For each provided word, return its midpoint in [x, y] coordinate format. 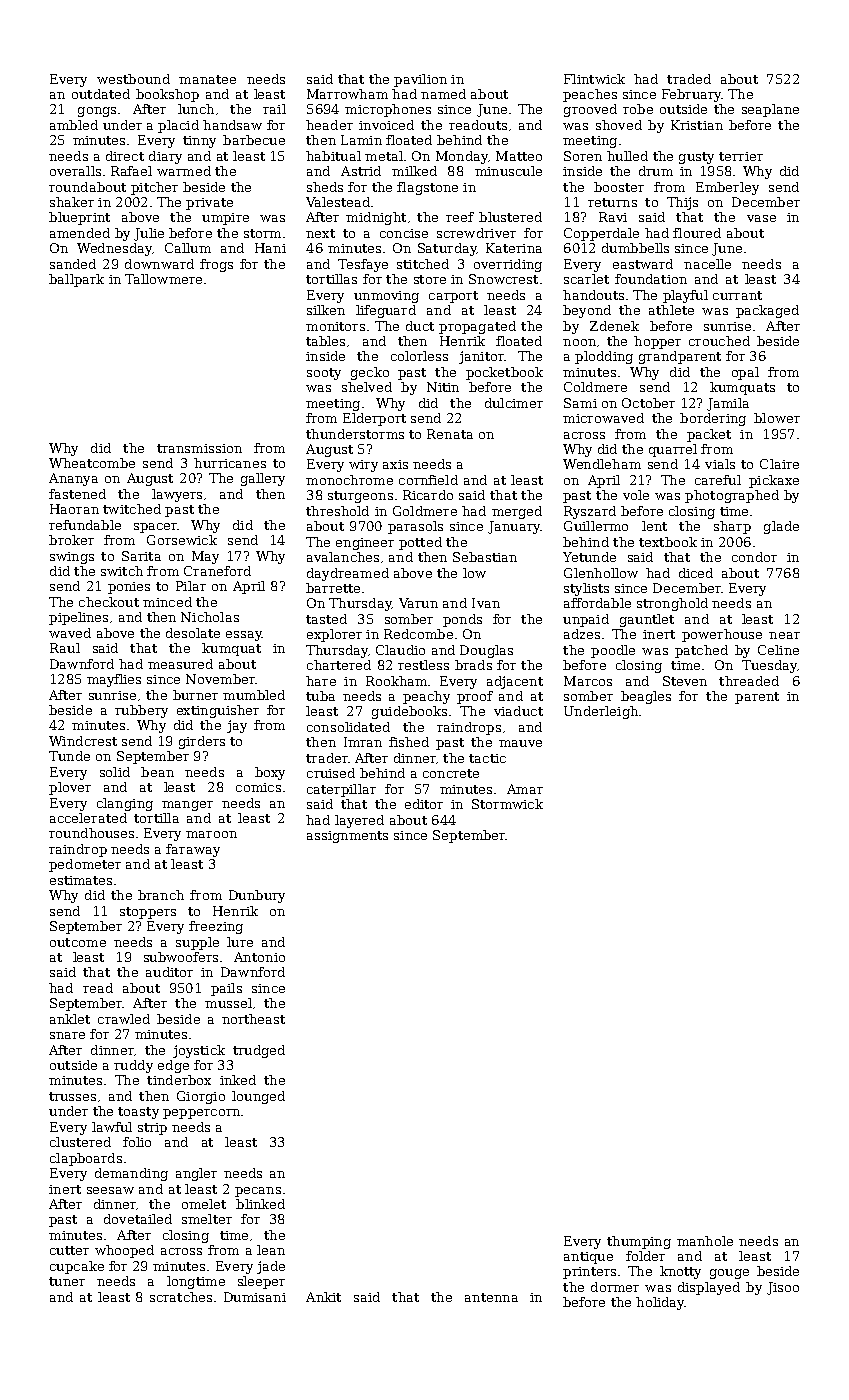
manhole [705, 1241]
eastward [643, 264]
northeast [253, 1019]
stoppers [148, 913]
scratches [181, 1297]
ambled [74, 125]
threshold [337, 511]
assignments [347, 837]
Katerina [514, 248]
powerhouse [722, 635]
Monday [462, 157]
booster [619, 187]
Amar [525, 789]
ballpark [76, 280]
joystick [199, 1051]
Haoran [74, 509]
